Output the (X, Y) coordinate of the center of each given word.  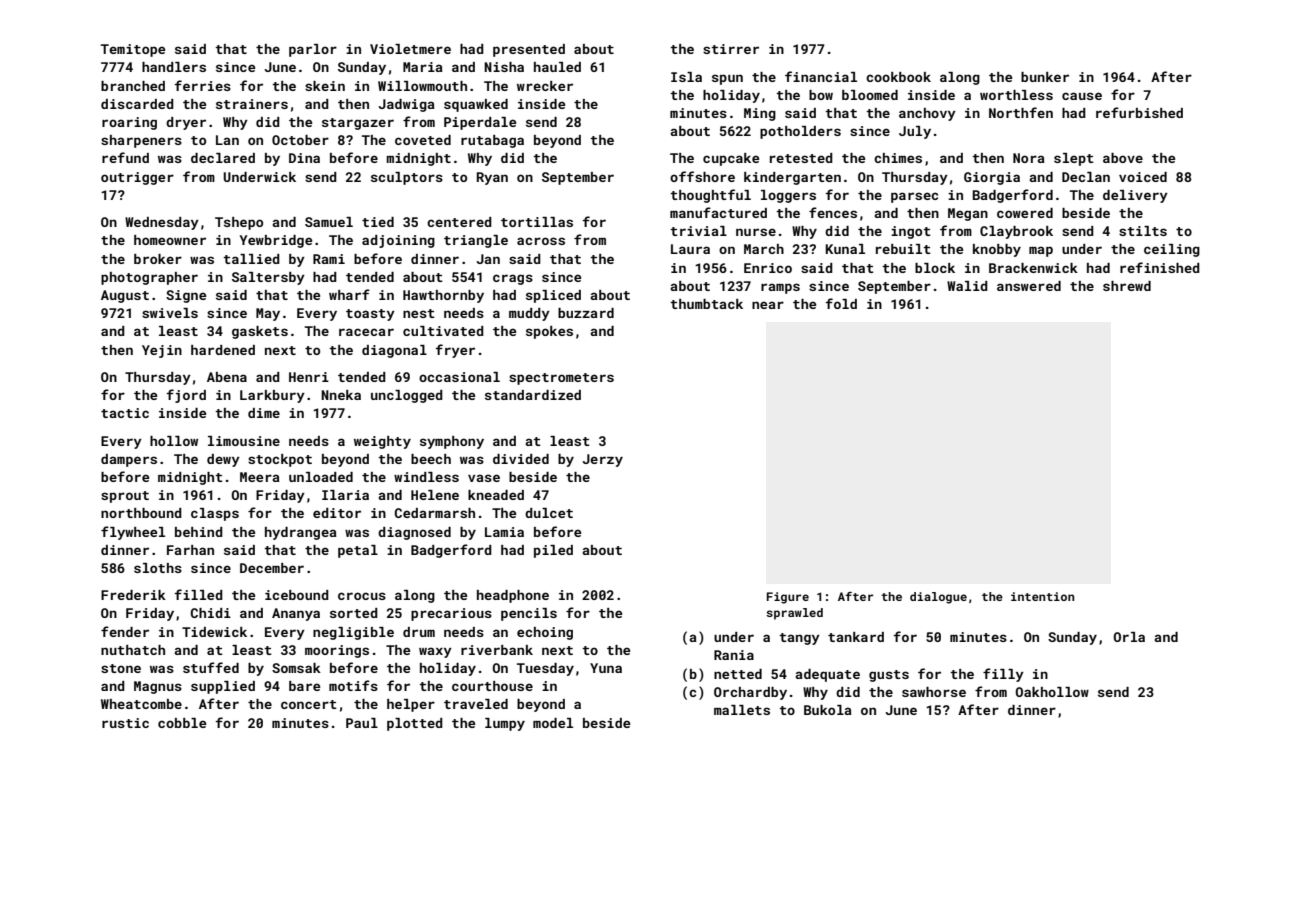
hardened (223, 350)
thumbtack (706, 304)
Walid (967, 286)
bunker (1045, 77)
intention (1042, 596)
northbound (141, 513)
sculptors (407, 178)
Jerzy (602, 460)
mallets (742, 710)
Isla (686, 77)
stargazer (358, 124)
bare (304, 686)
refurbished (1139, 112)
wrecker (545, 86)
